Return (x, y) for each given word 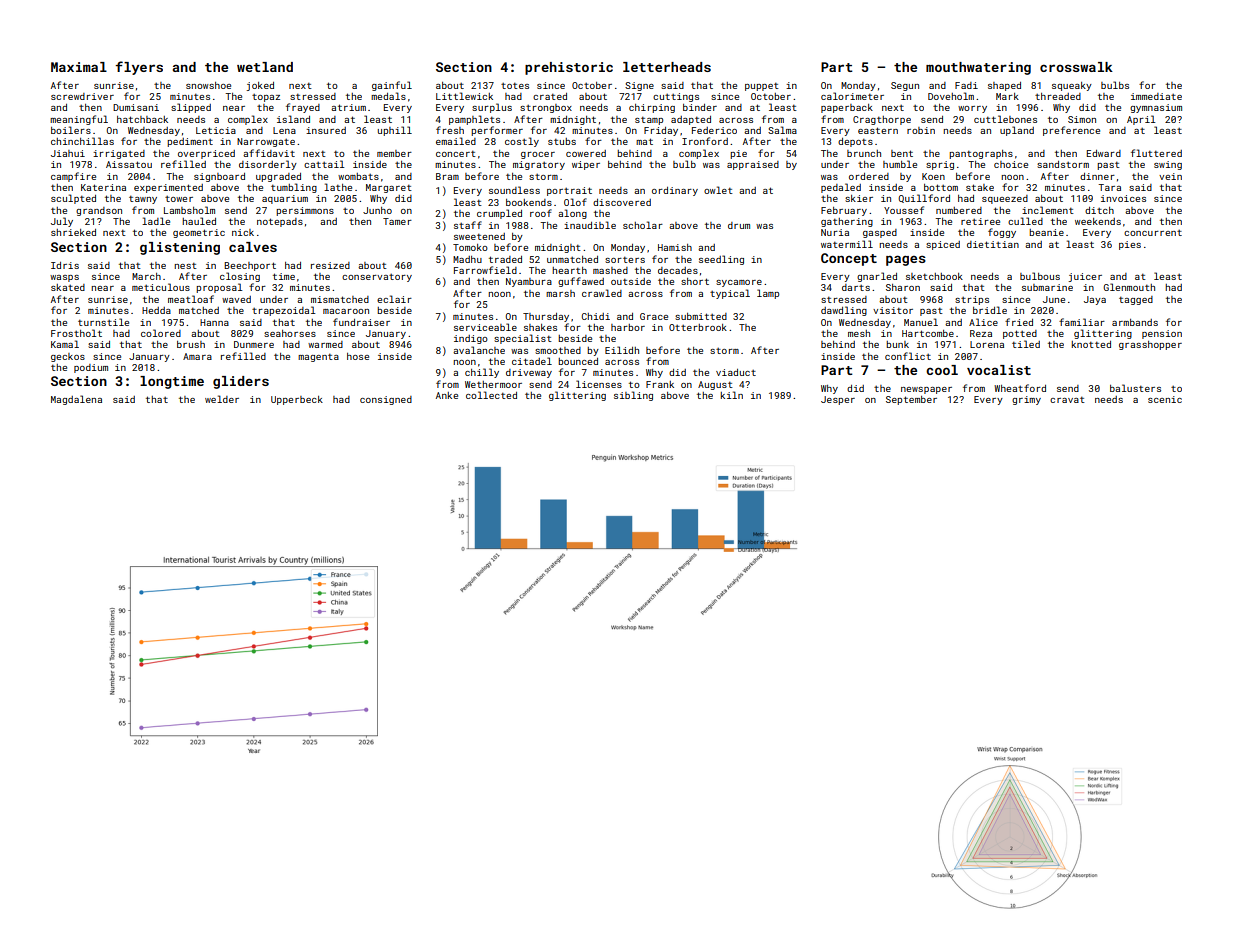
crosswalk (1076, 67)
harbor (628, 327)
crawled (602, 293)
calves (253, 247)
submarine (1047, 287)
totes (515, 86)
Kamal (65, 344)
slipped (191, 108)
